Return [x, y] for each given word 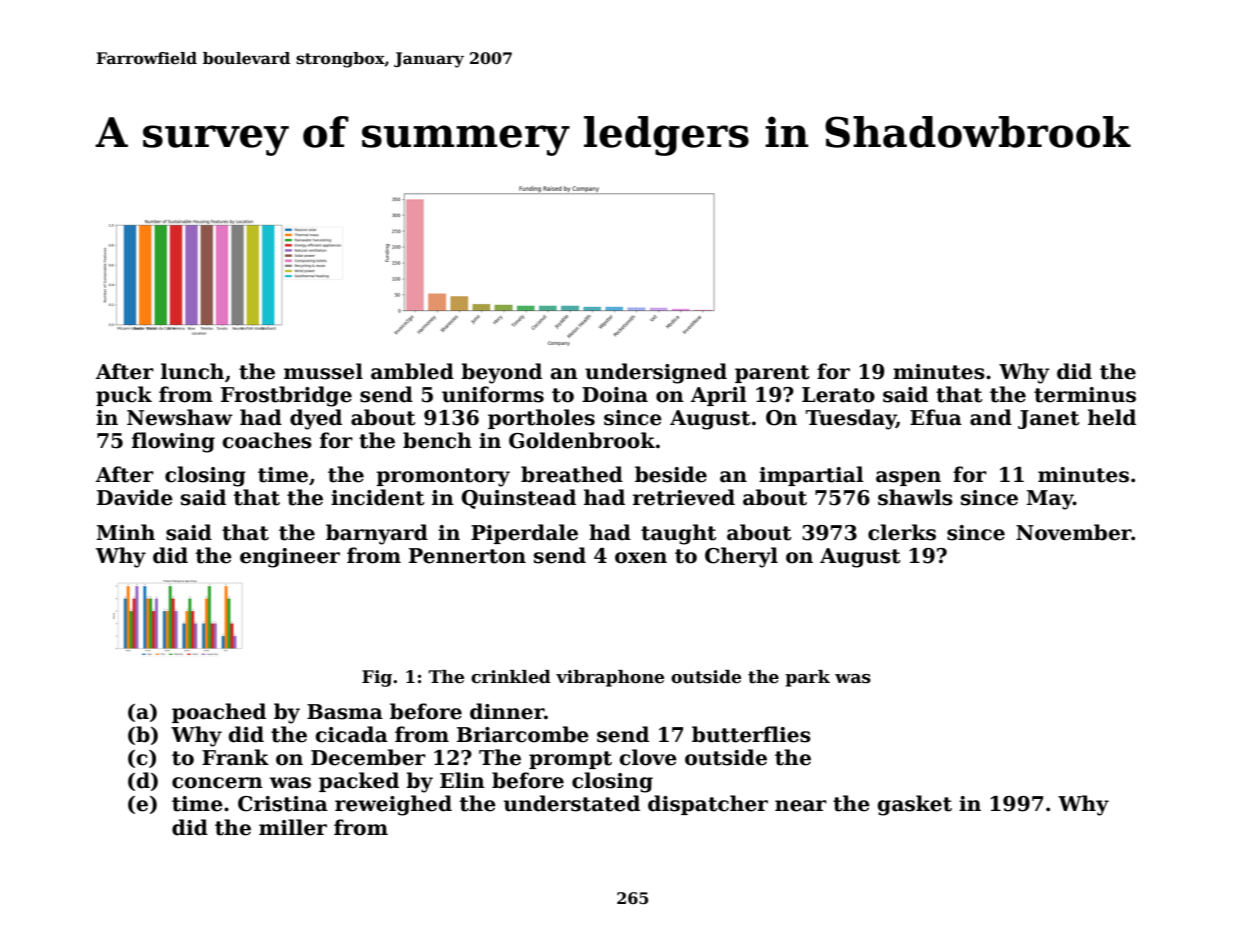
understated [572, 803]
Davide [135, 497]
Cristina [283, 804]
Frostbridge [286, 396]
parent [772, 374]
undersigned [656, 373]
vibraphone [610, 678]
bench [437, 440]
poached [219, 713]
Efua [936, 417]
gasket [914, 805]
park [807, 678]
